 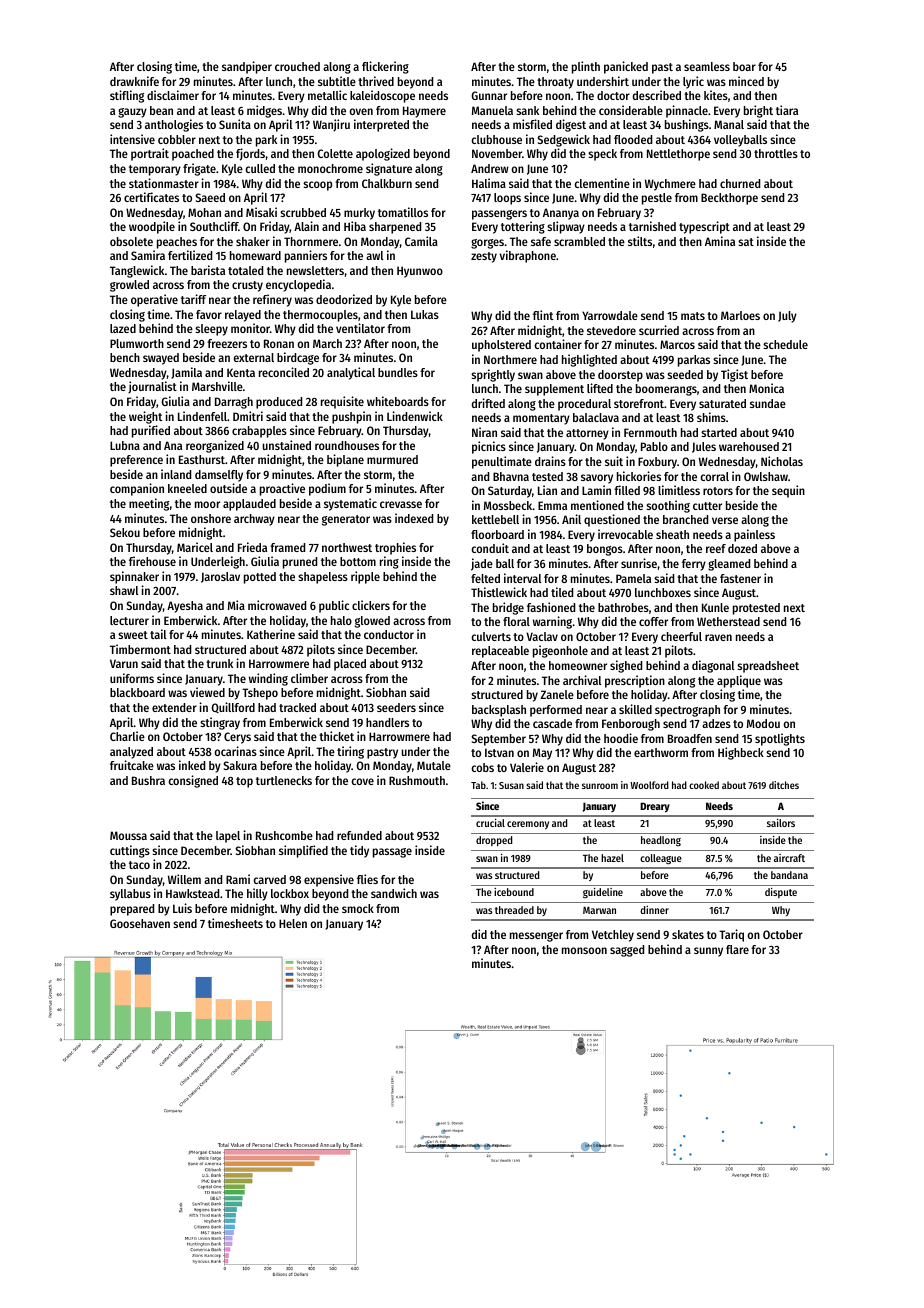 I want to click on diagonal, so click(x=713, y=666).
